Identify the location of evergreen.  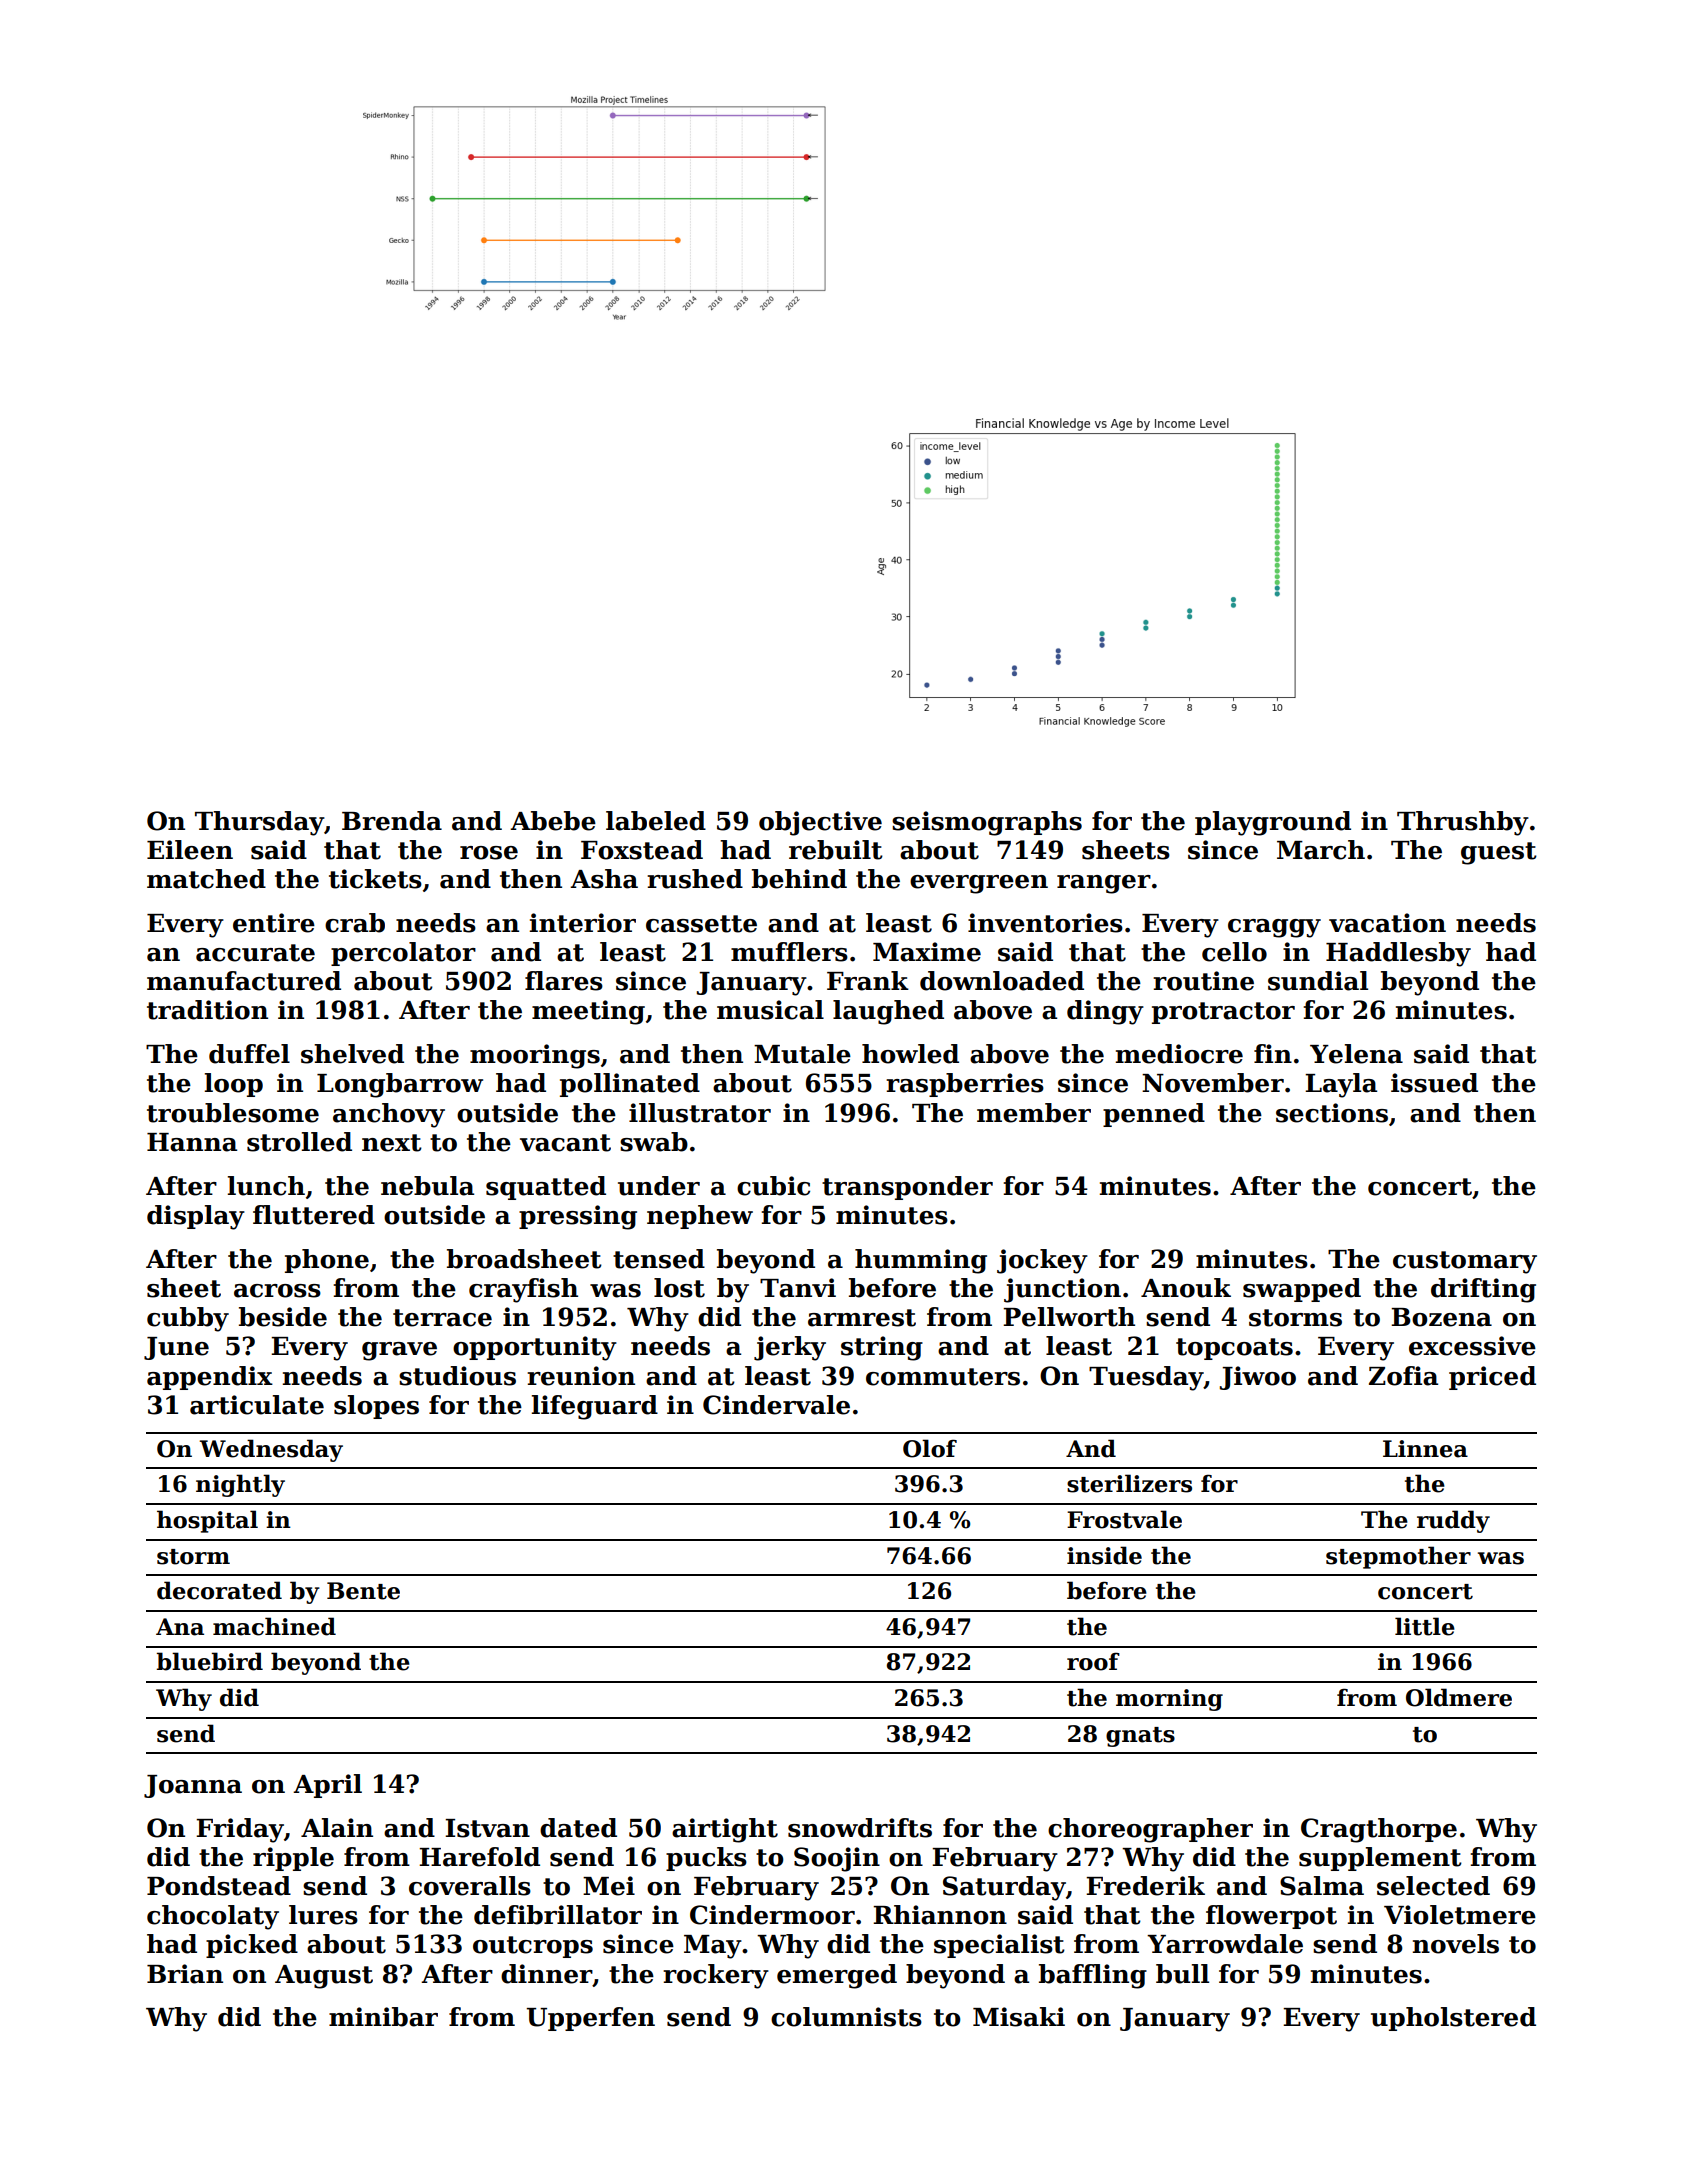
(979, 884).
